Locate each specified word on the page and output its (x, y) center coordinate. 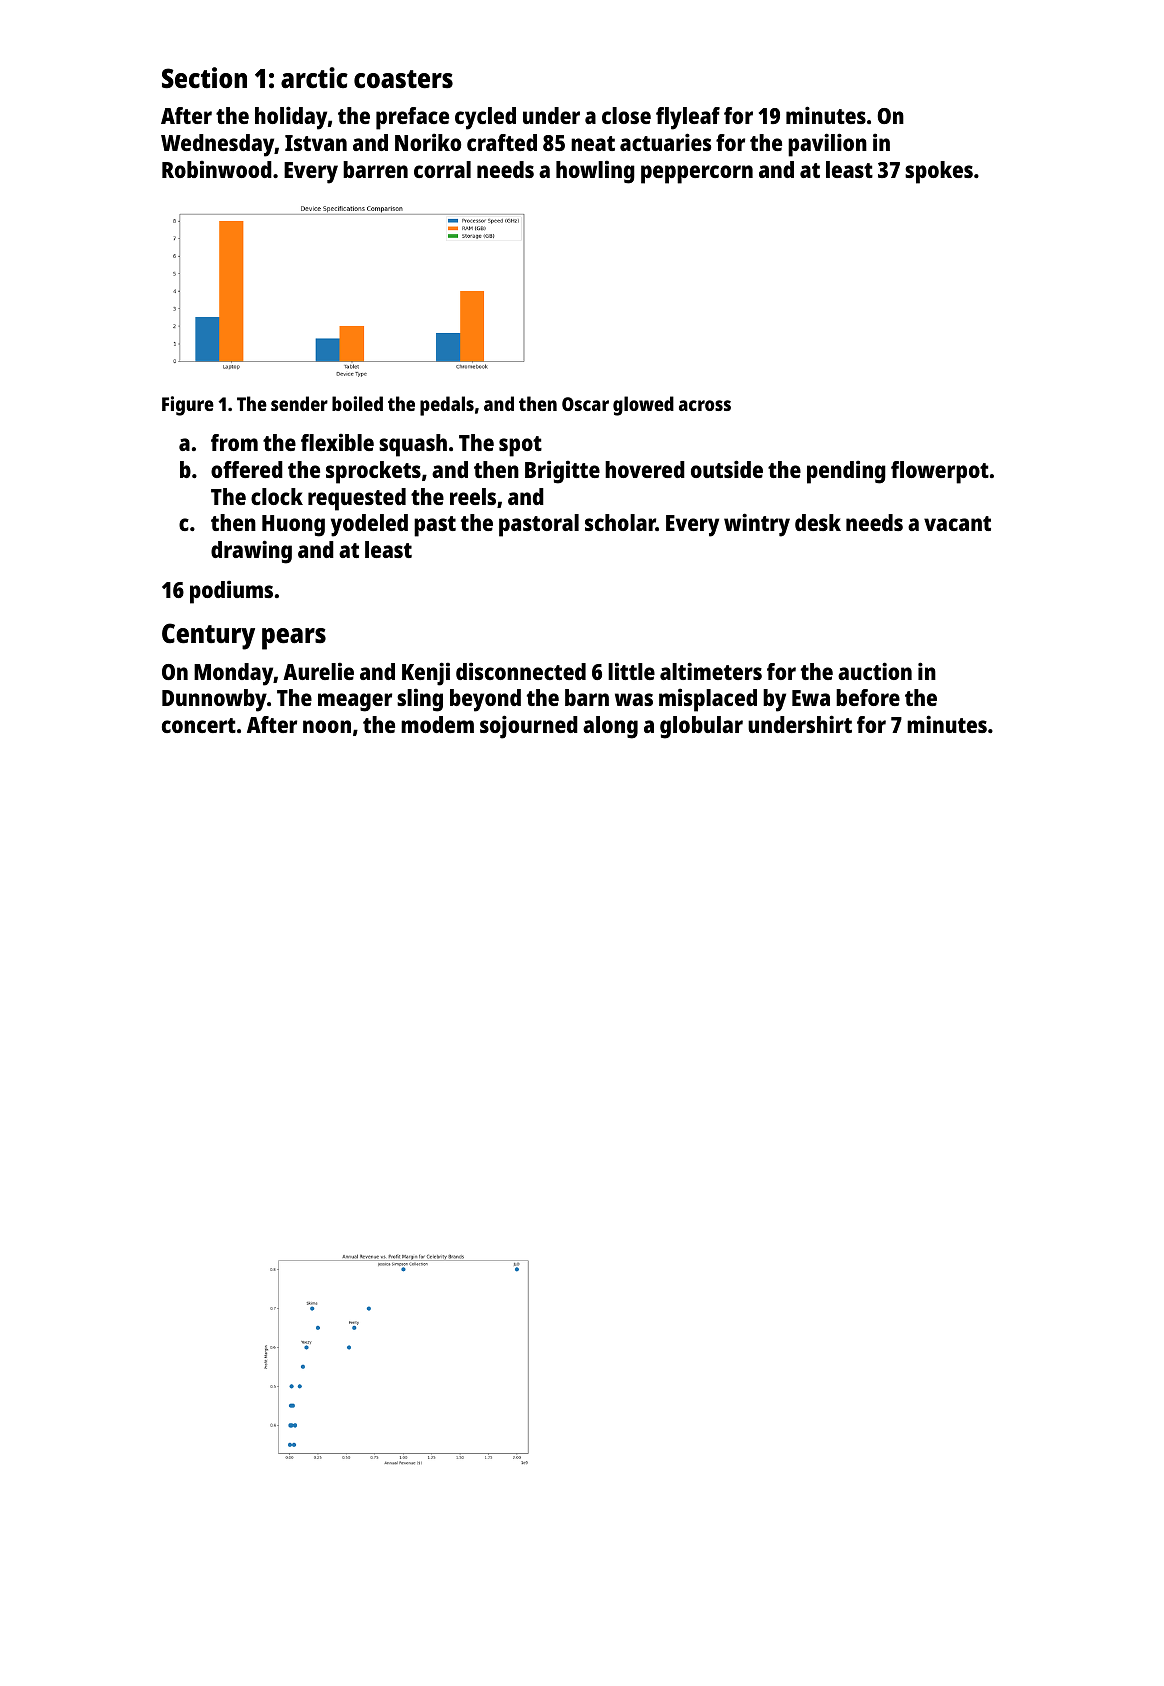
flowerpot (940, 472)
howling (595, 172)
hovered (645, 469)
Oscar (585, 404)
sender (299, 403)
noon (327, 726)
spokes (939, 172)
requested (357, 499)
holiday (291, 118)
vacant (957, 523)
